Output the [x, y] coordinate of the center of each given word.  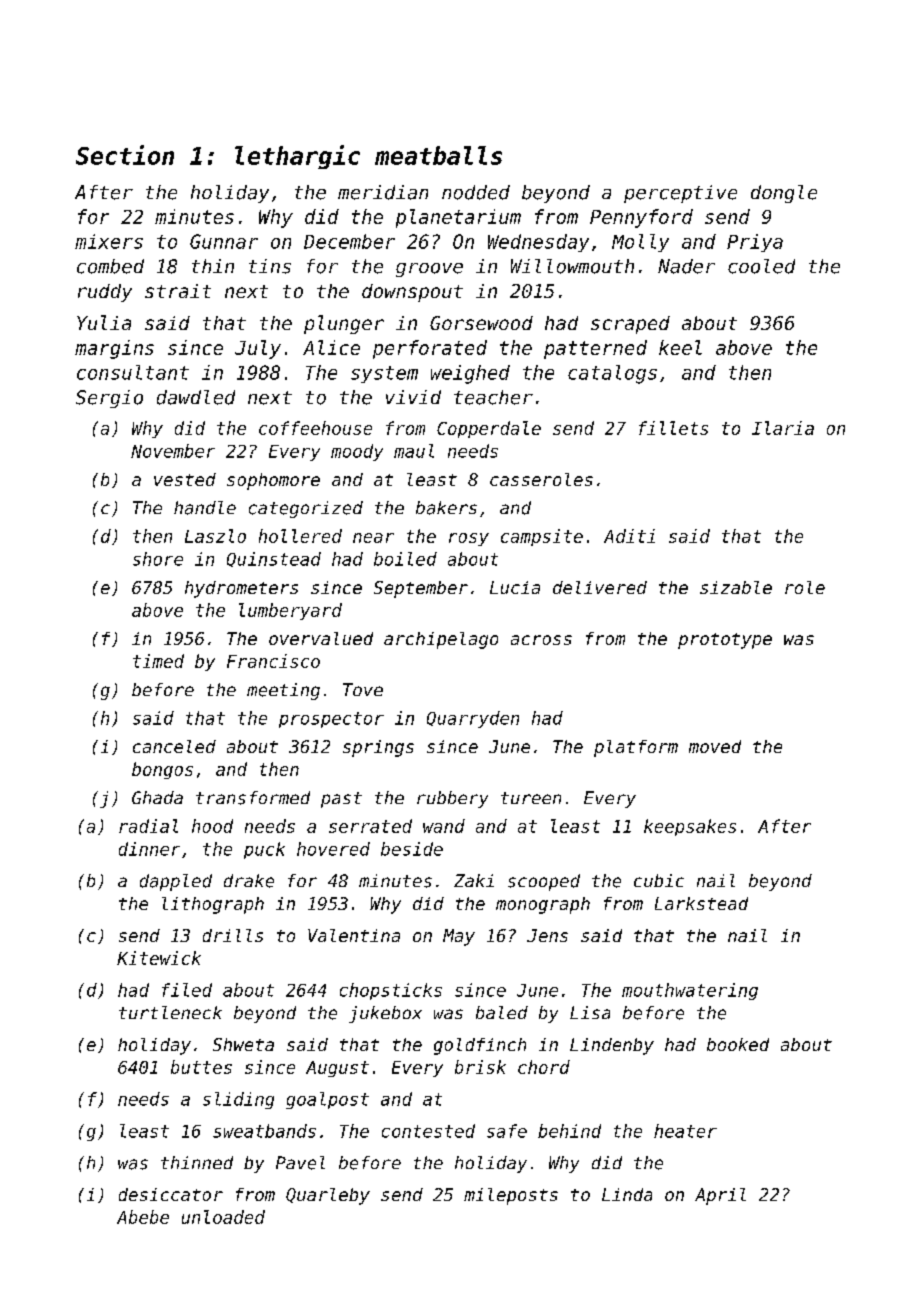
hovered [333, 849]
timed [158, 661]
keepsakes [690, 827]
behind [569, 1131]
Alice [331, 347]
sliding [238, 1100]
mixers [109, 241]
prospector [331, 720]
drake [249, 881]
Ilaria [783, 428]
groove [429, 270]
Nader [686, 266]
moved [715, 746]
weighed [470, 374]
